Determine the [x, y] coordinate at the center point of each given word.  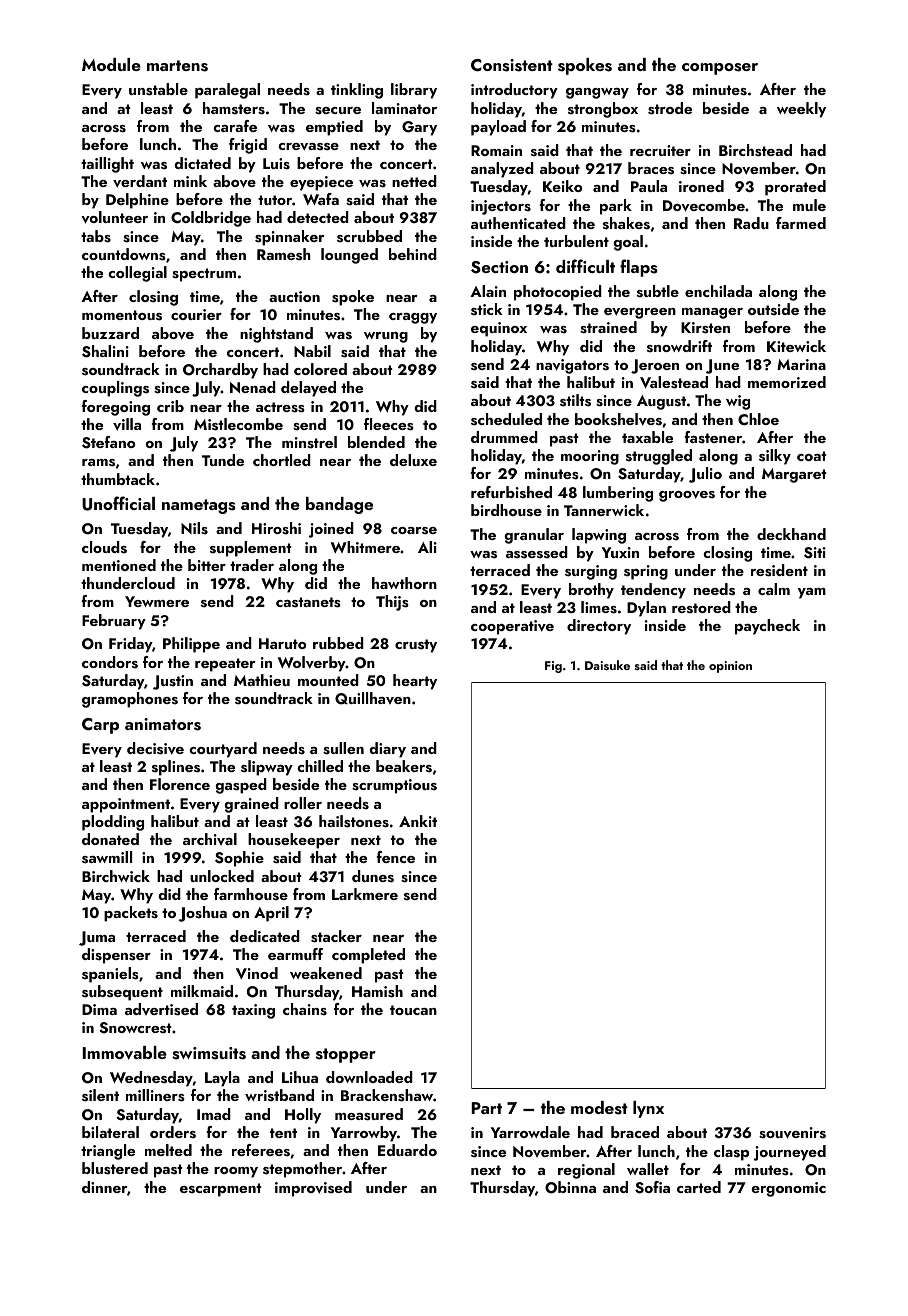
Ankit [418, 821]
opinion [730, 667]
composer [720, 69]
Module [111, 64]
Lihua [300, 1077]
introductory [514, 91]
